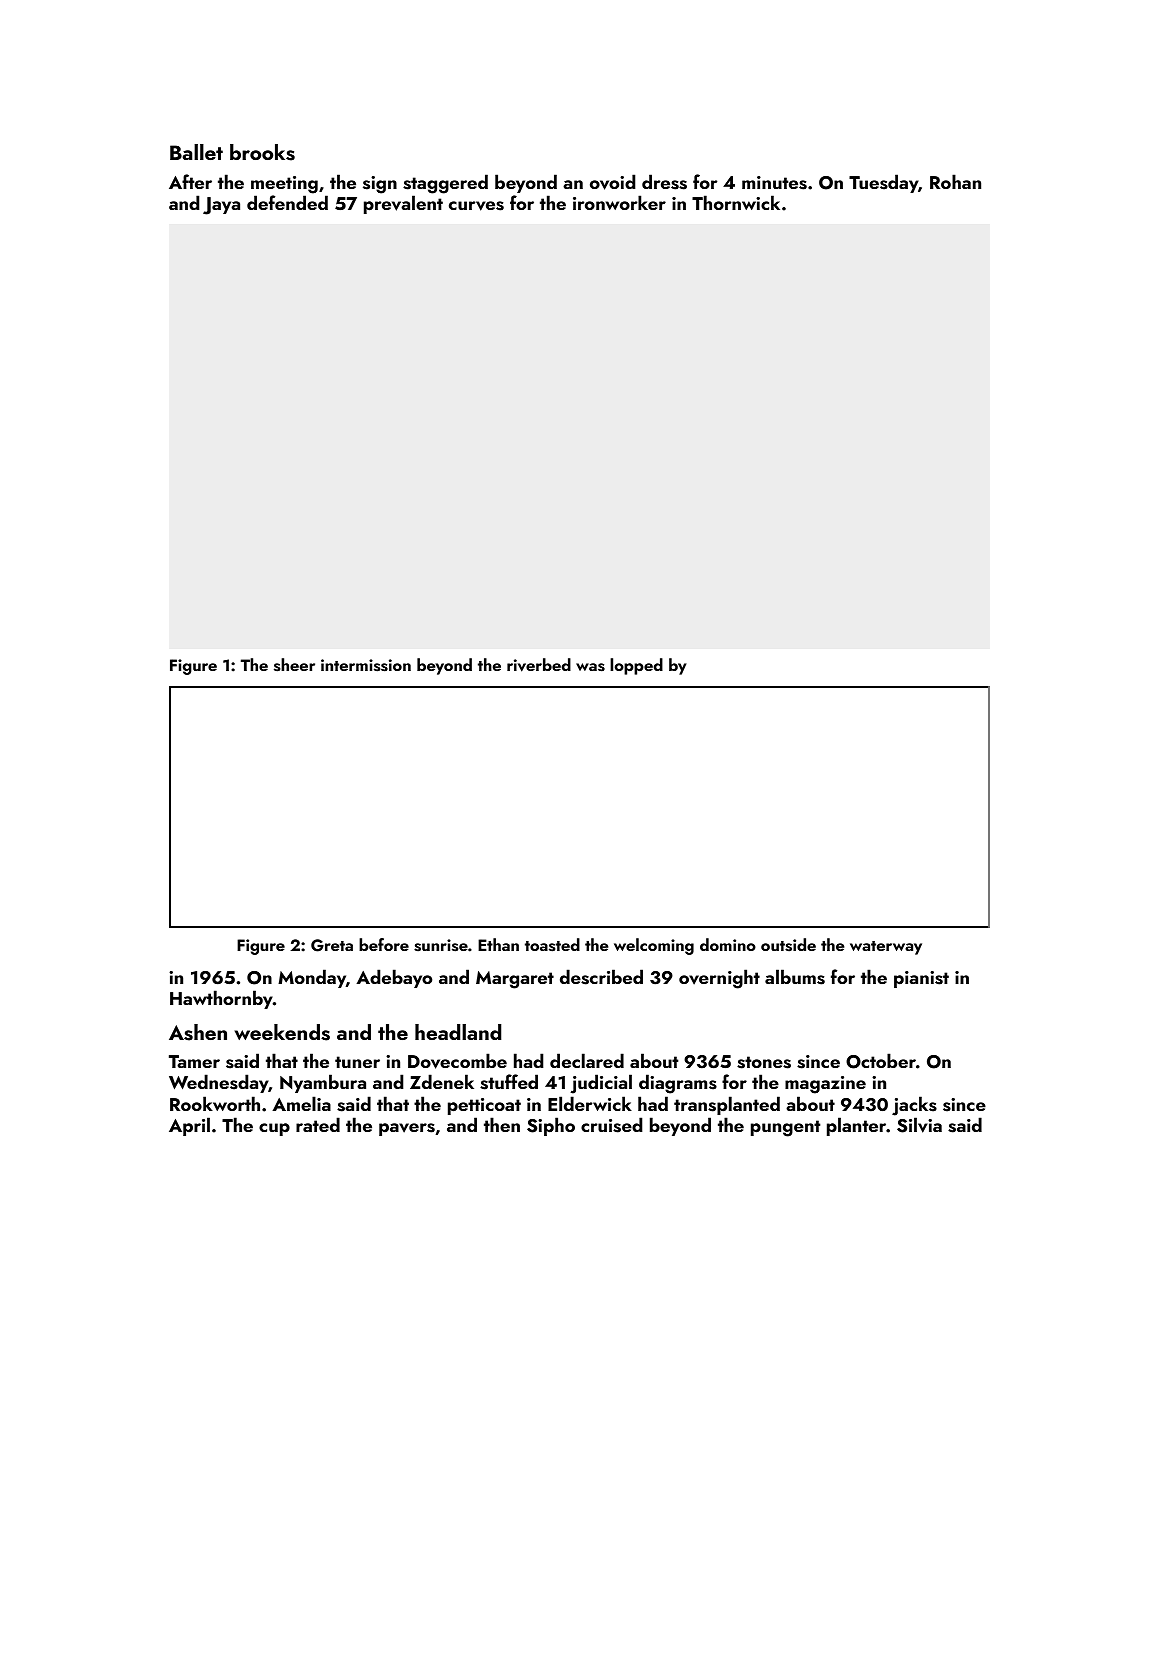 This screenshot has height=1679, width=1159. What do you see at coordinates (921, 979) in the screenshot?
I see `pianist` at bounding box center [921, 979].
